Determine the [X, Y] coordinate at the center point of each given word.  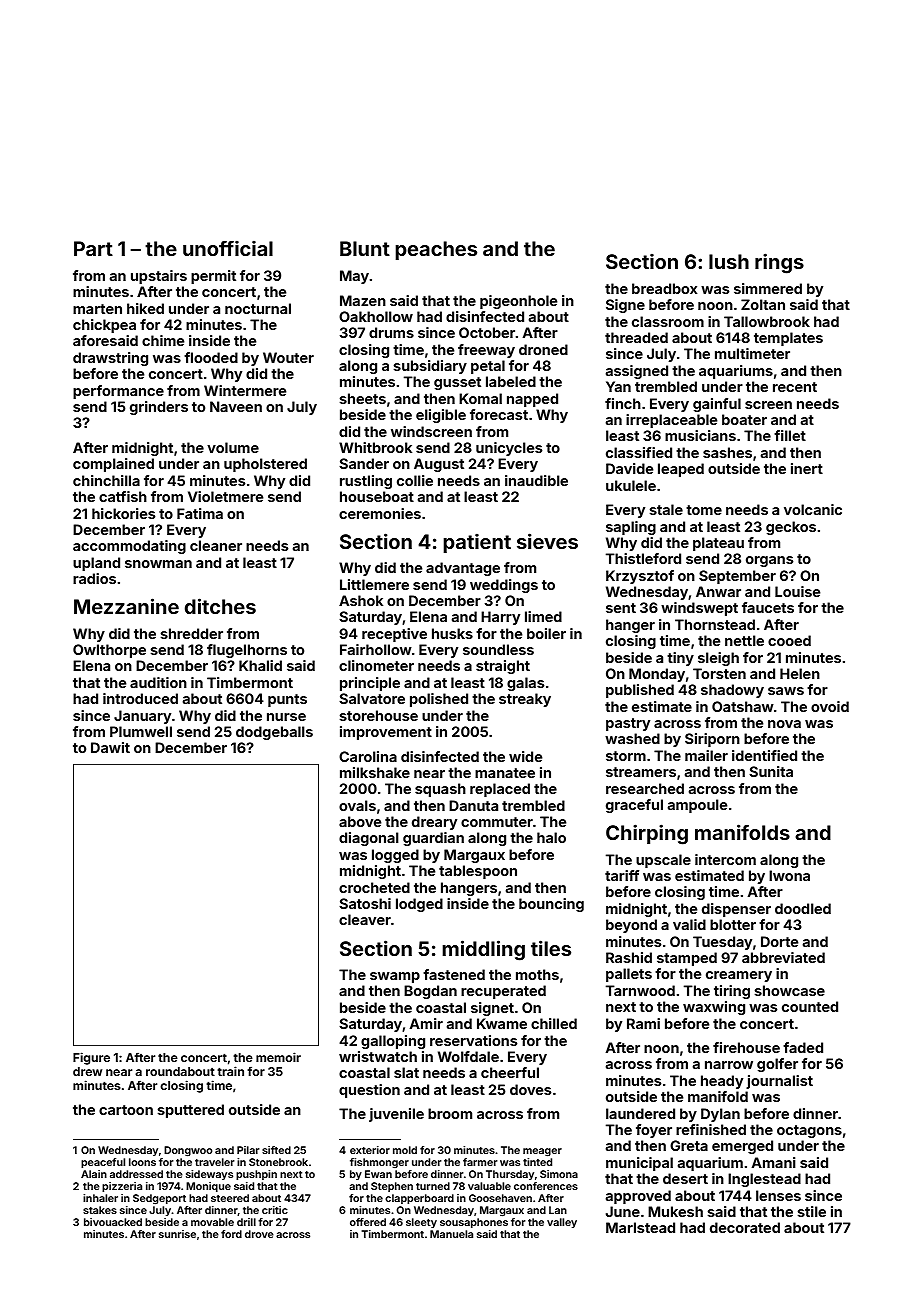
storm [626, 756]
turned [433, 1186]
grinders [159, 408]
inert [807, 468]
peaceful [103, 1163]
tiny [680, 659]
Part [93, 248]
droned [543, 349]
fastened [454, 974]
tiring [732, 992]
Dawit [110, 747]
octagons [809, 1131]
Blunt [365, 248]
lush [729, 261]
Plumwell [141, 731]
